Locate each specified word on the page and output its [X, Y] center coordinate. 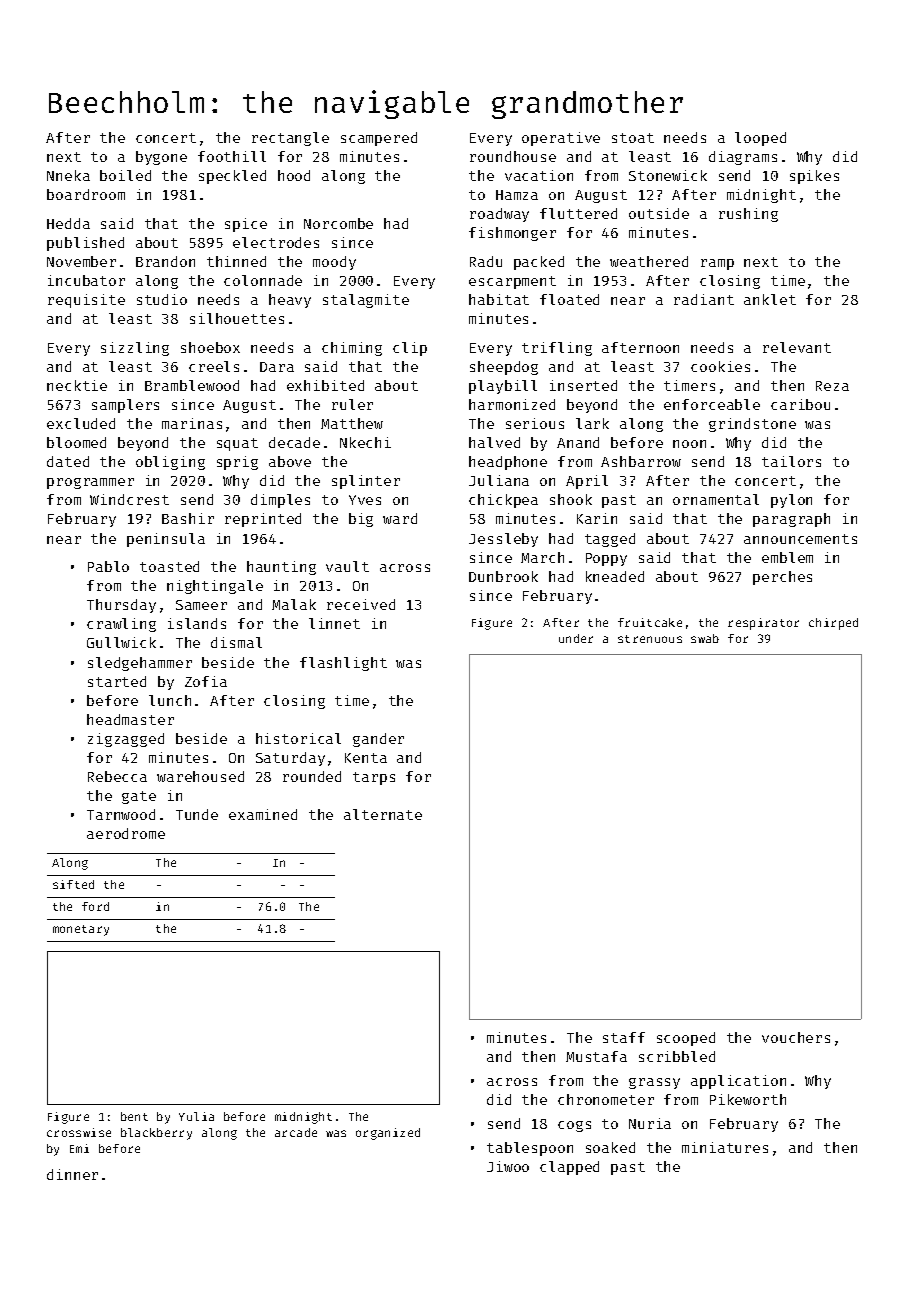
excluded [81, 423]
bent [134, 1116]
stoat [633, 138]
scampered [379, 139]
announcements [800, 539]
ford [95, 906]
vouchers [796, 1037]
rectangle [290, 139]
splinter [366, 482]
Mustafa [596, 1056]
